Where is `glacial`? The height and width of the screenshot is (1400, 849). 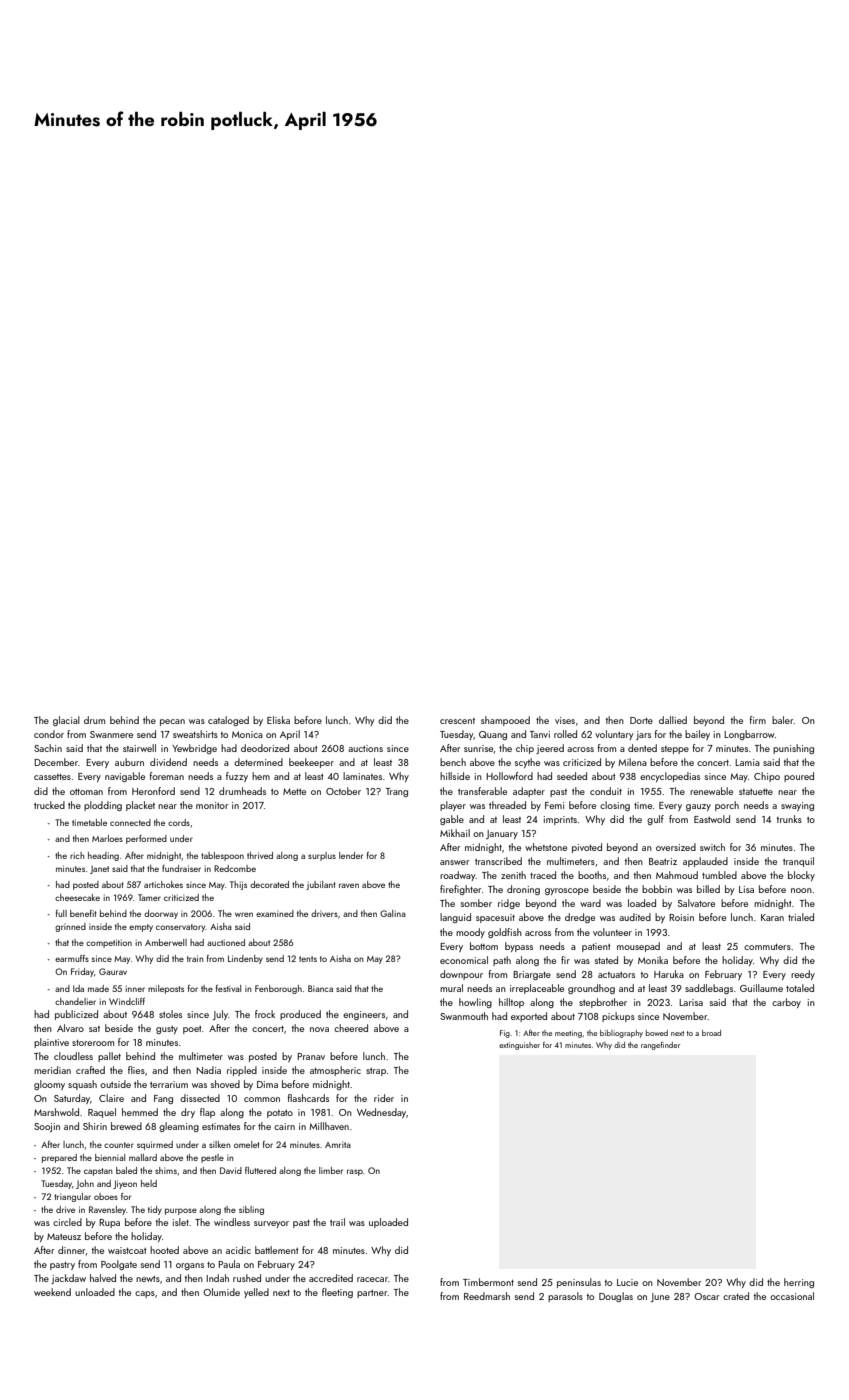 glacial is located at coordinates (66, 721).
